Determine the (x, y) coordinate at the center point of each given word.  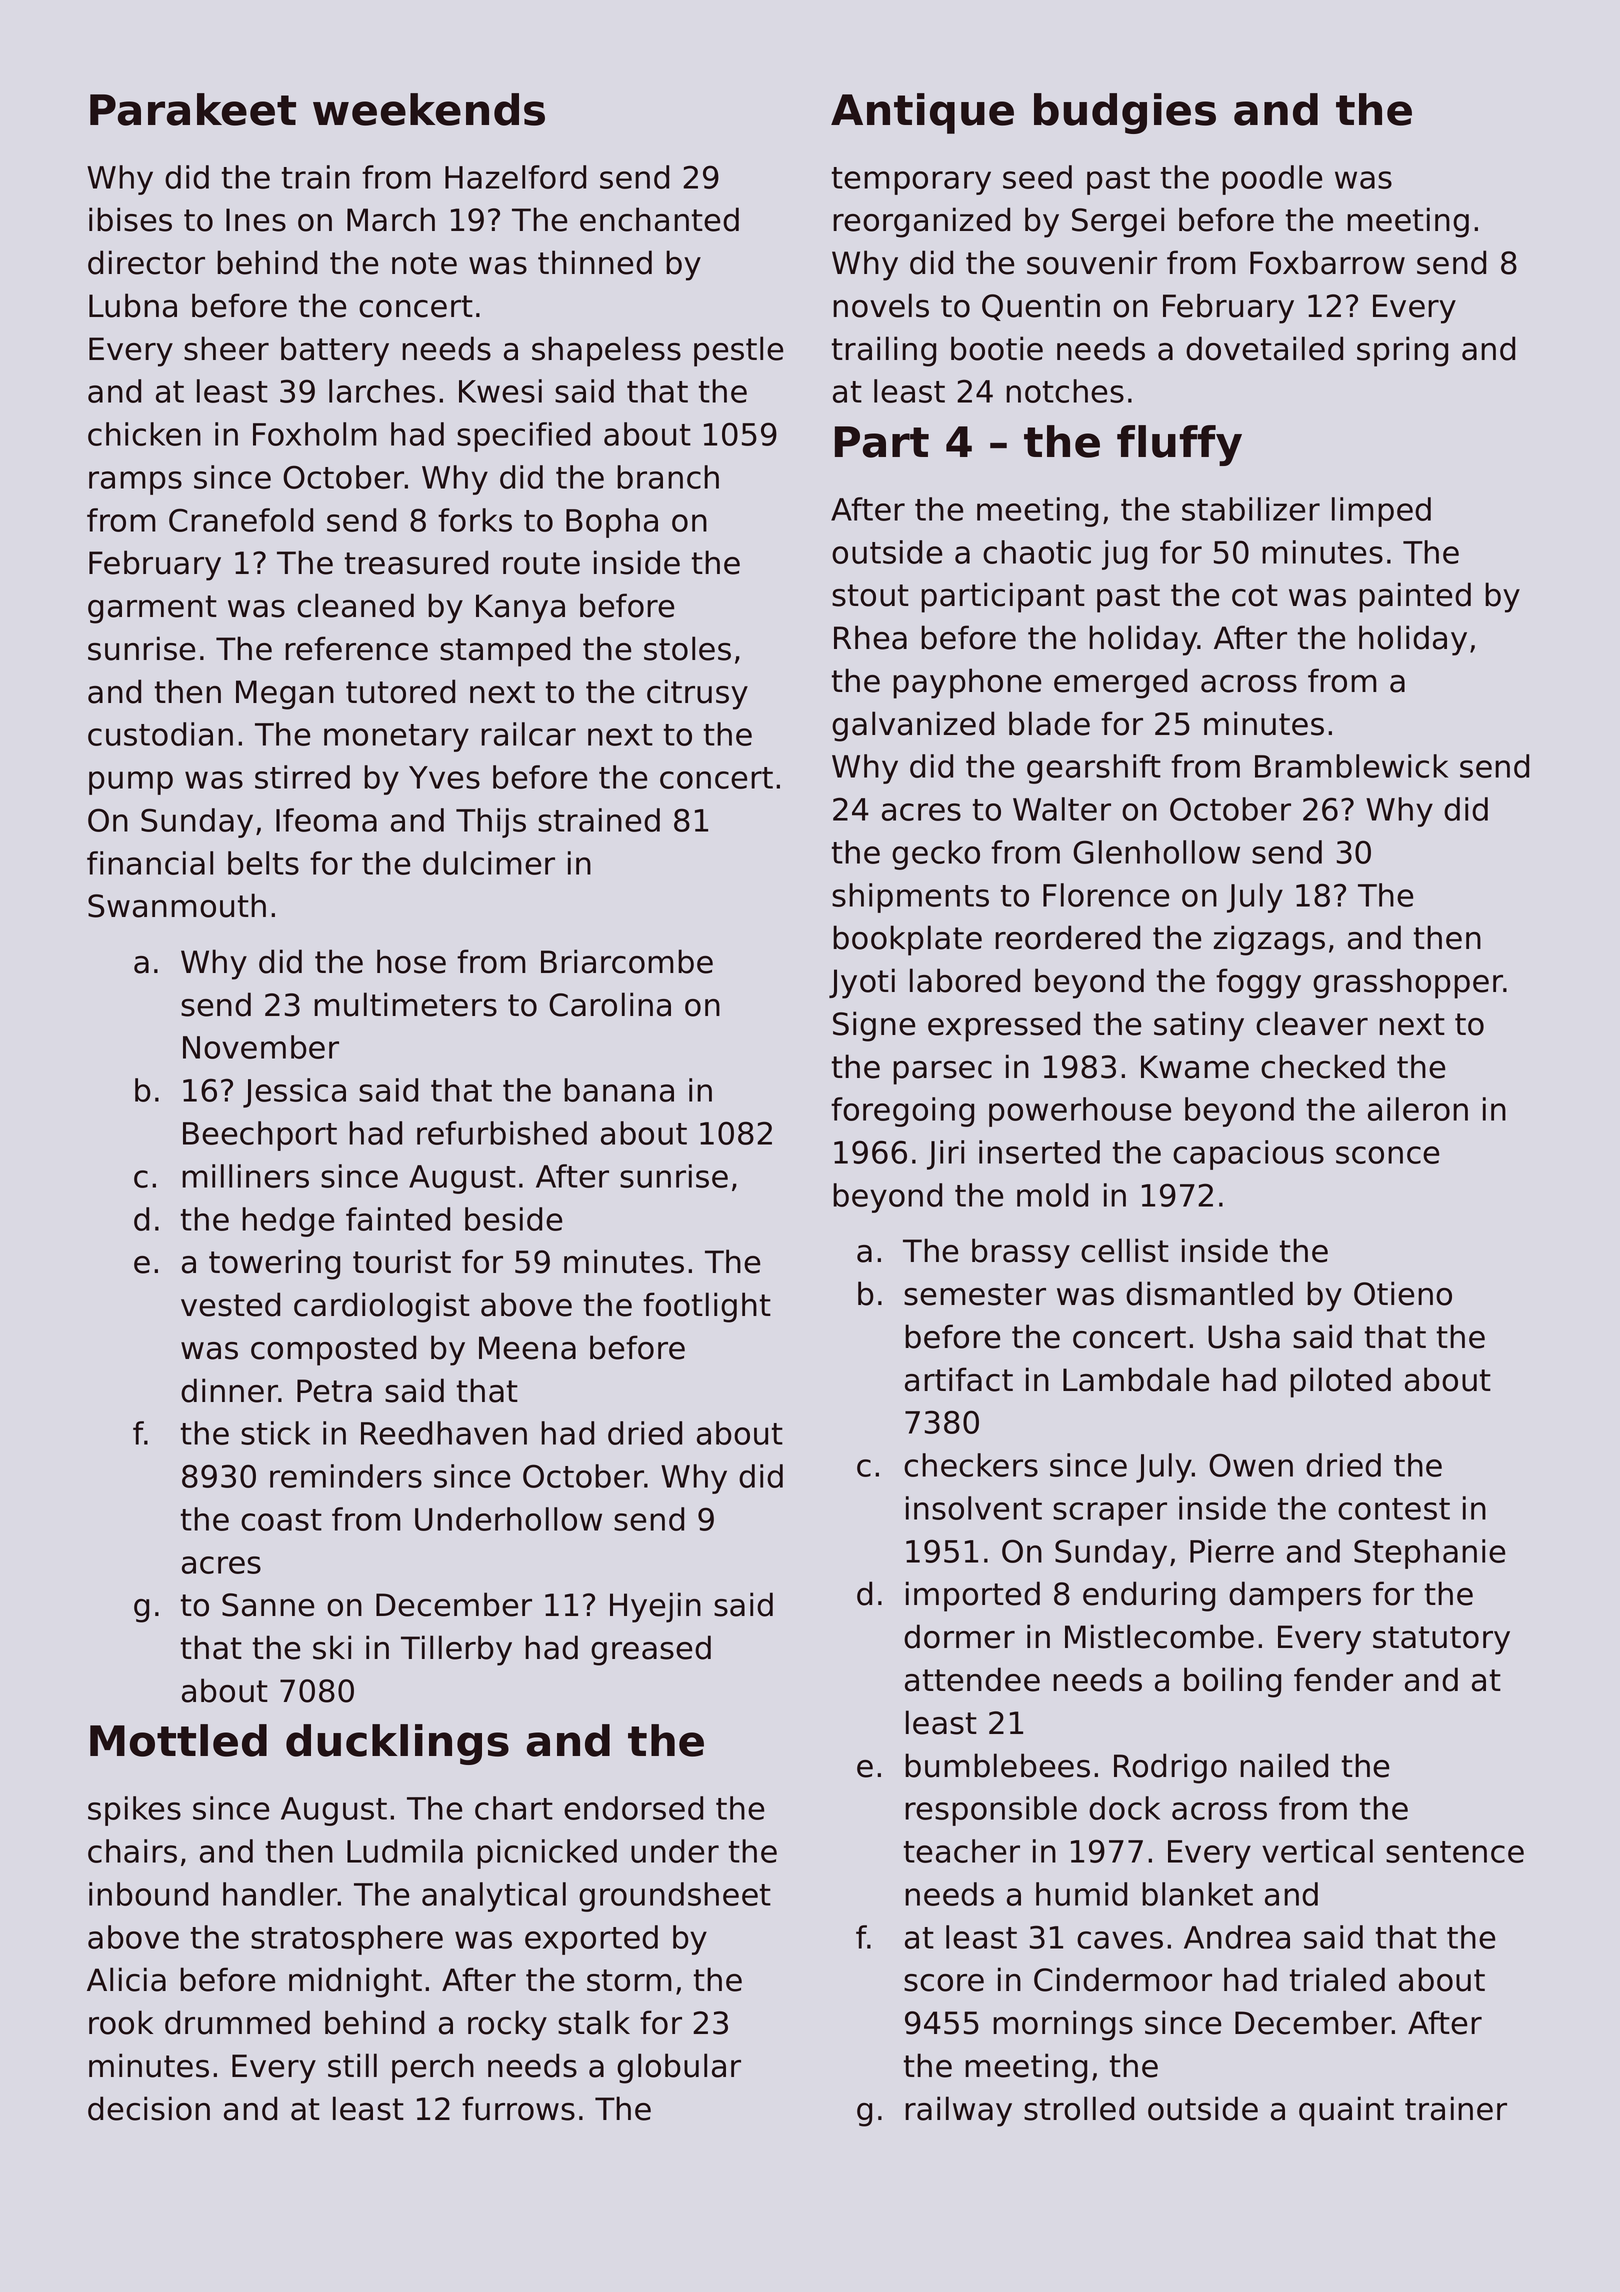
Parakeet (193, 109)
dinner (229, 1390)
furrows (518, 2108)
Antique (922, 113)
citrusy (697, 694)
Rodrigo (1170, 1768)
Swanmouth (177, 905)
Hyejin (655, 1607)
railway (958, 2111)
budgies (1125, 113)
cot (1255, 595)
